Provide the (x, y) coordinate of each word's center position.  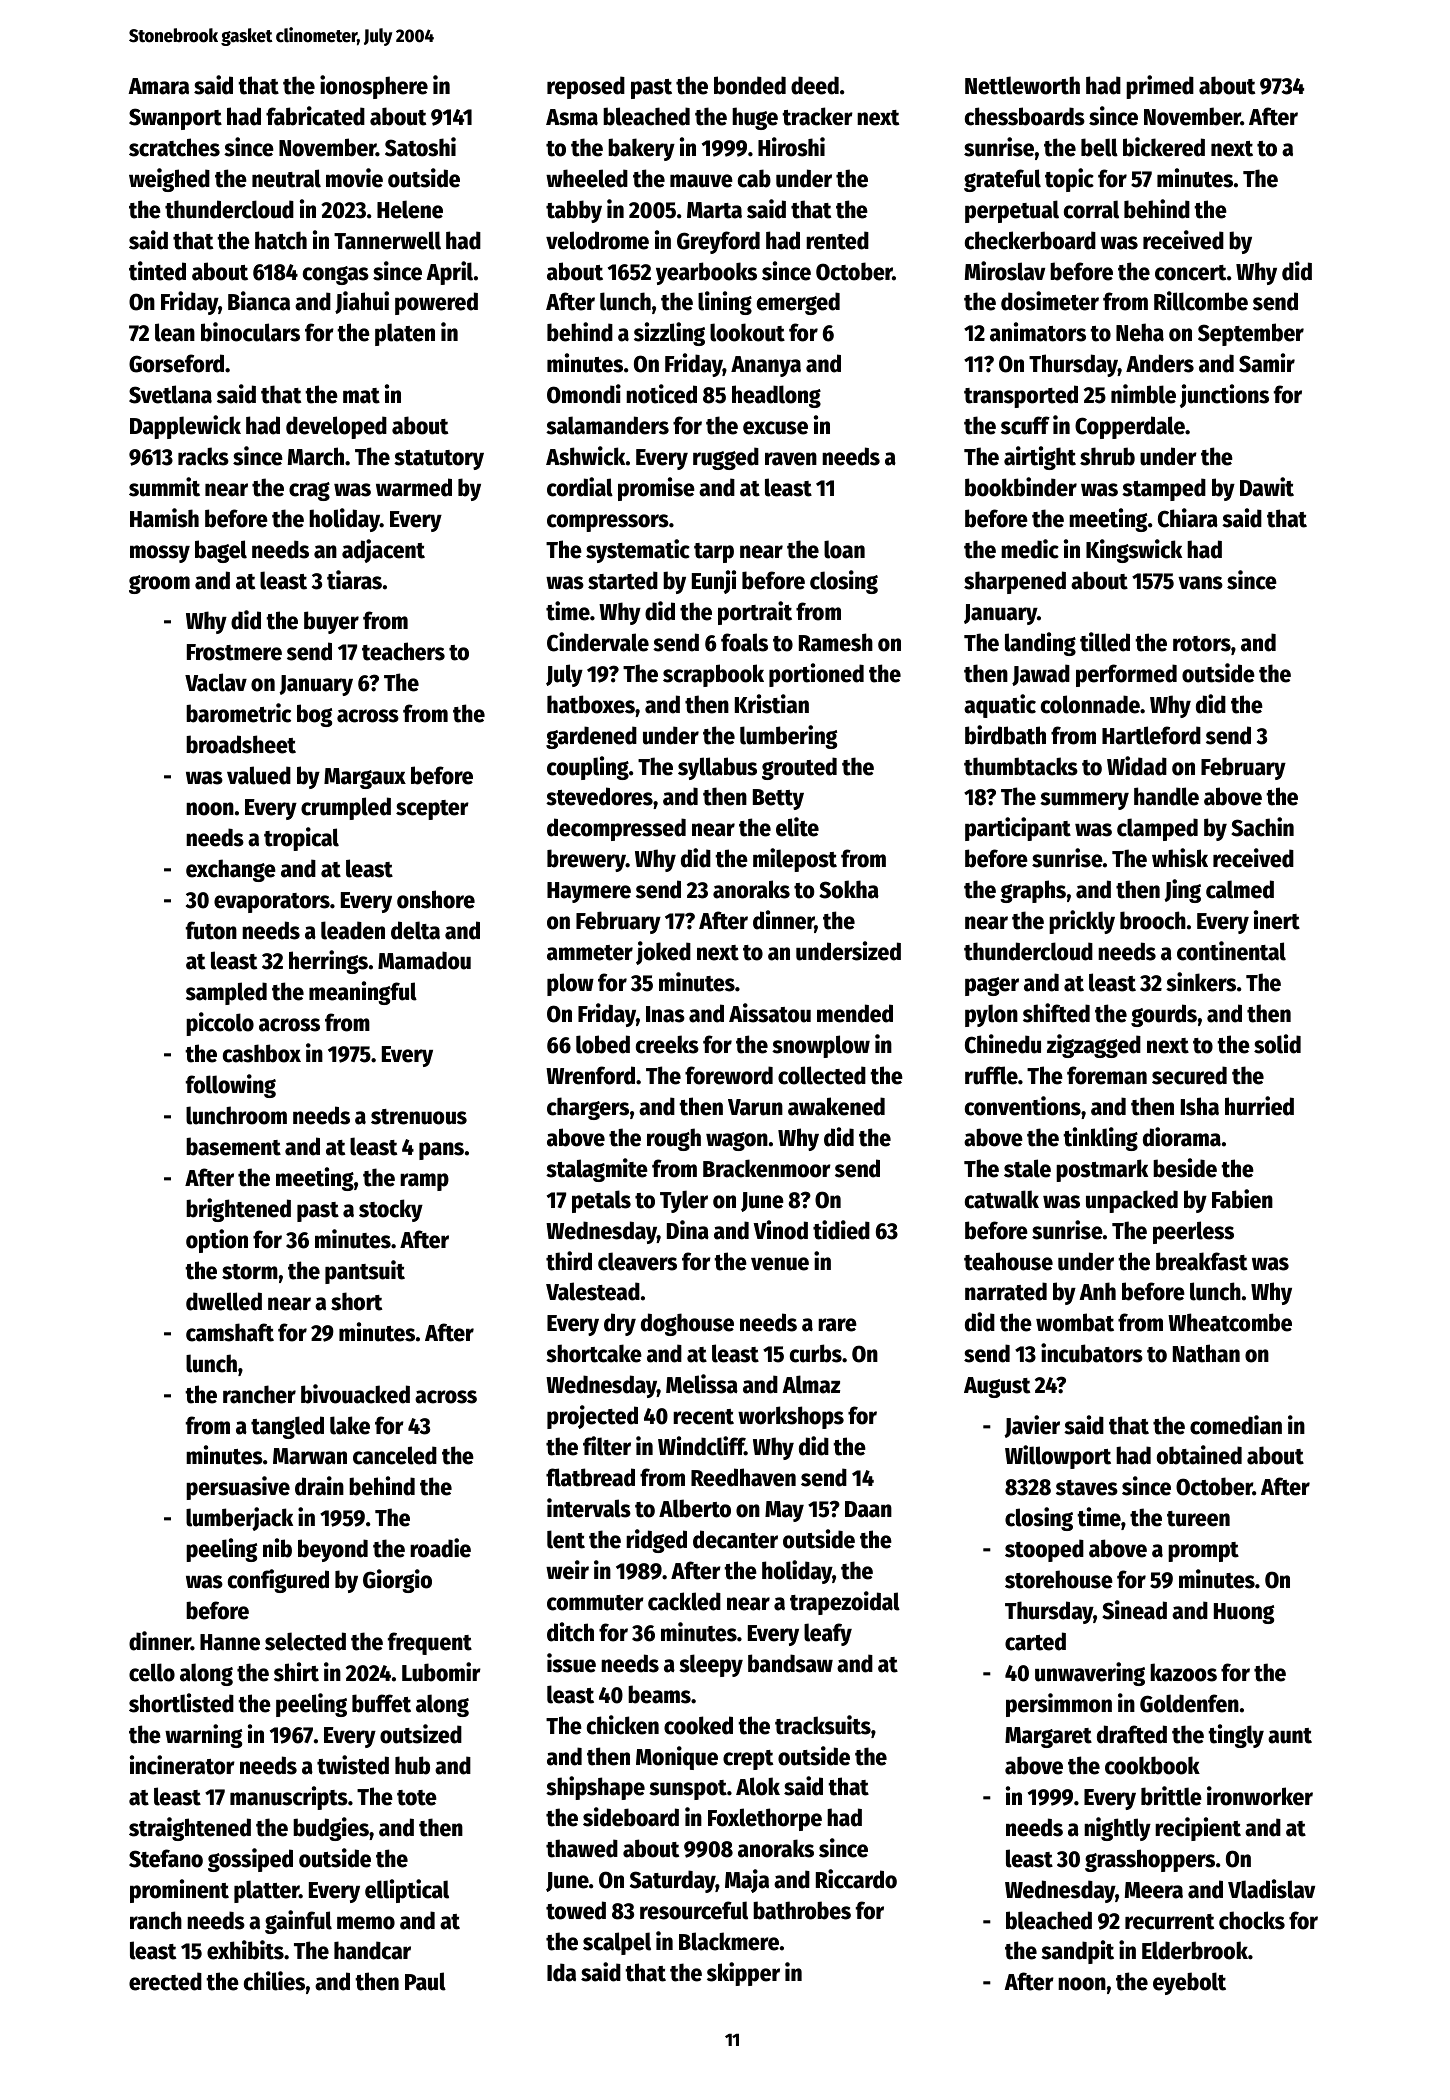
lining (725, 303)
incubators (1092, 1353)
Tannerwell (387, 240)
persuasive (238, 1488)
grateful (1002, 180)
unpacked (1132, 1201)
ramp (424, 1182)
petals (601, 1201)
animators (1038, 332)
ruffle (991, 1075)
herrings (328, 962)
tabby (574, 211)
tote (417, 1798)
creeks (667, 1044)
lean (175, 332)
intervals (589, 1508)
